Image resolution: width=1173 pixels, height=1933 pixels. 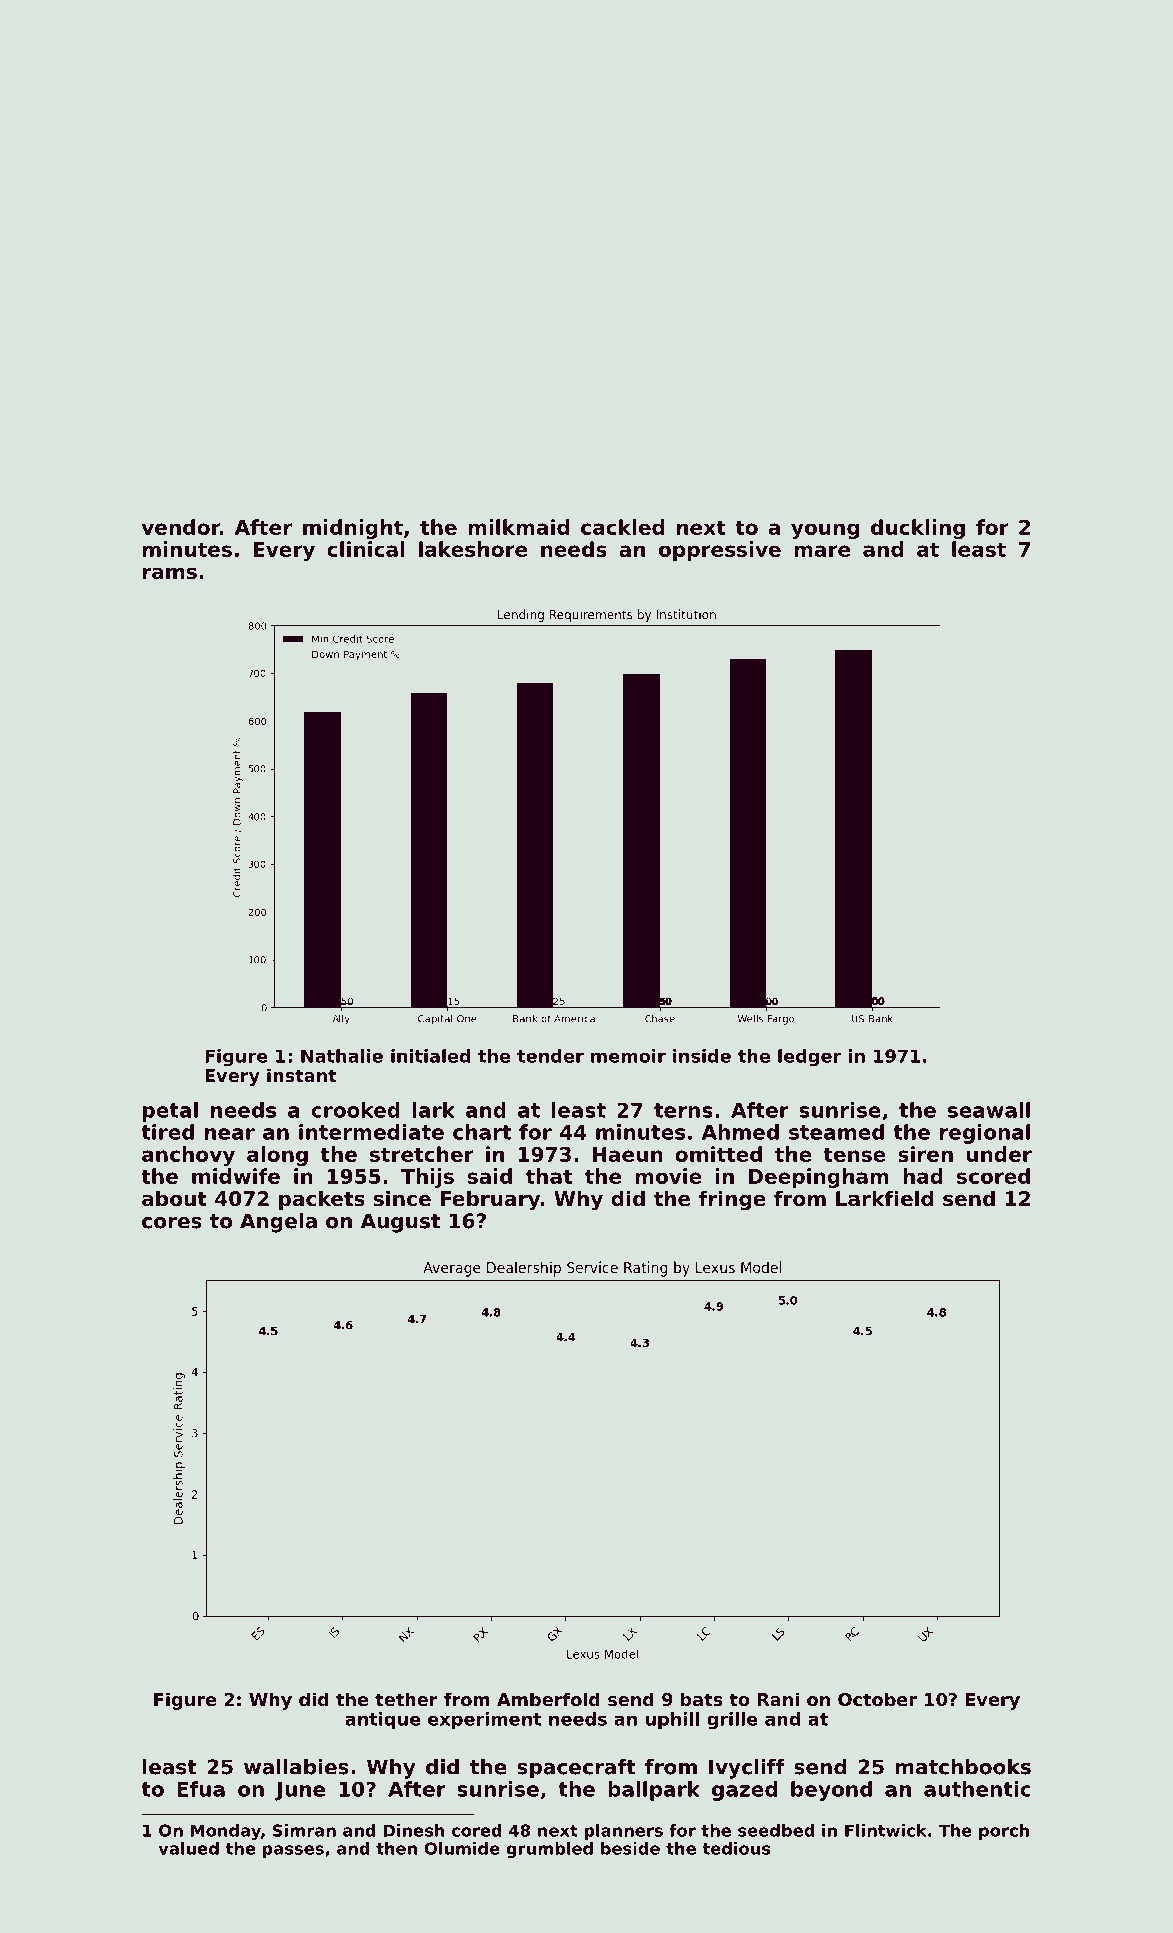 What do you see at coordinates (702, 1699) in the screenshot?
I see `bats` at bounding box center [702, 1699].
